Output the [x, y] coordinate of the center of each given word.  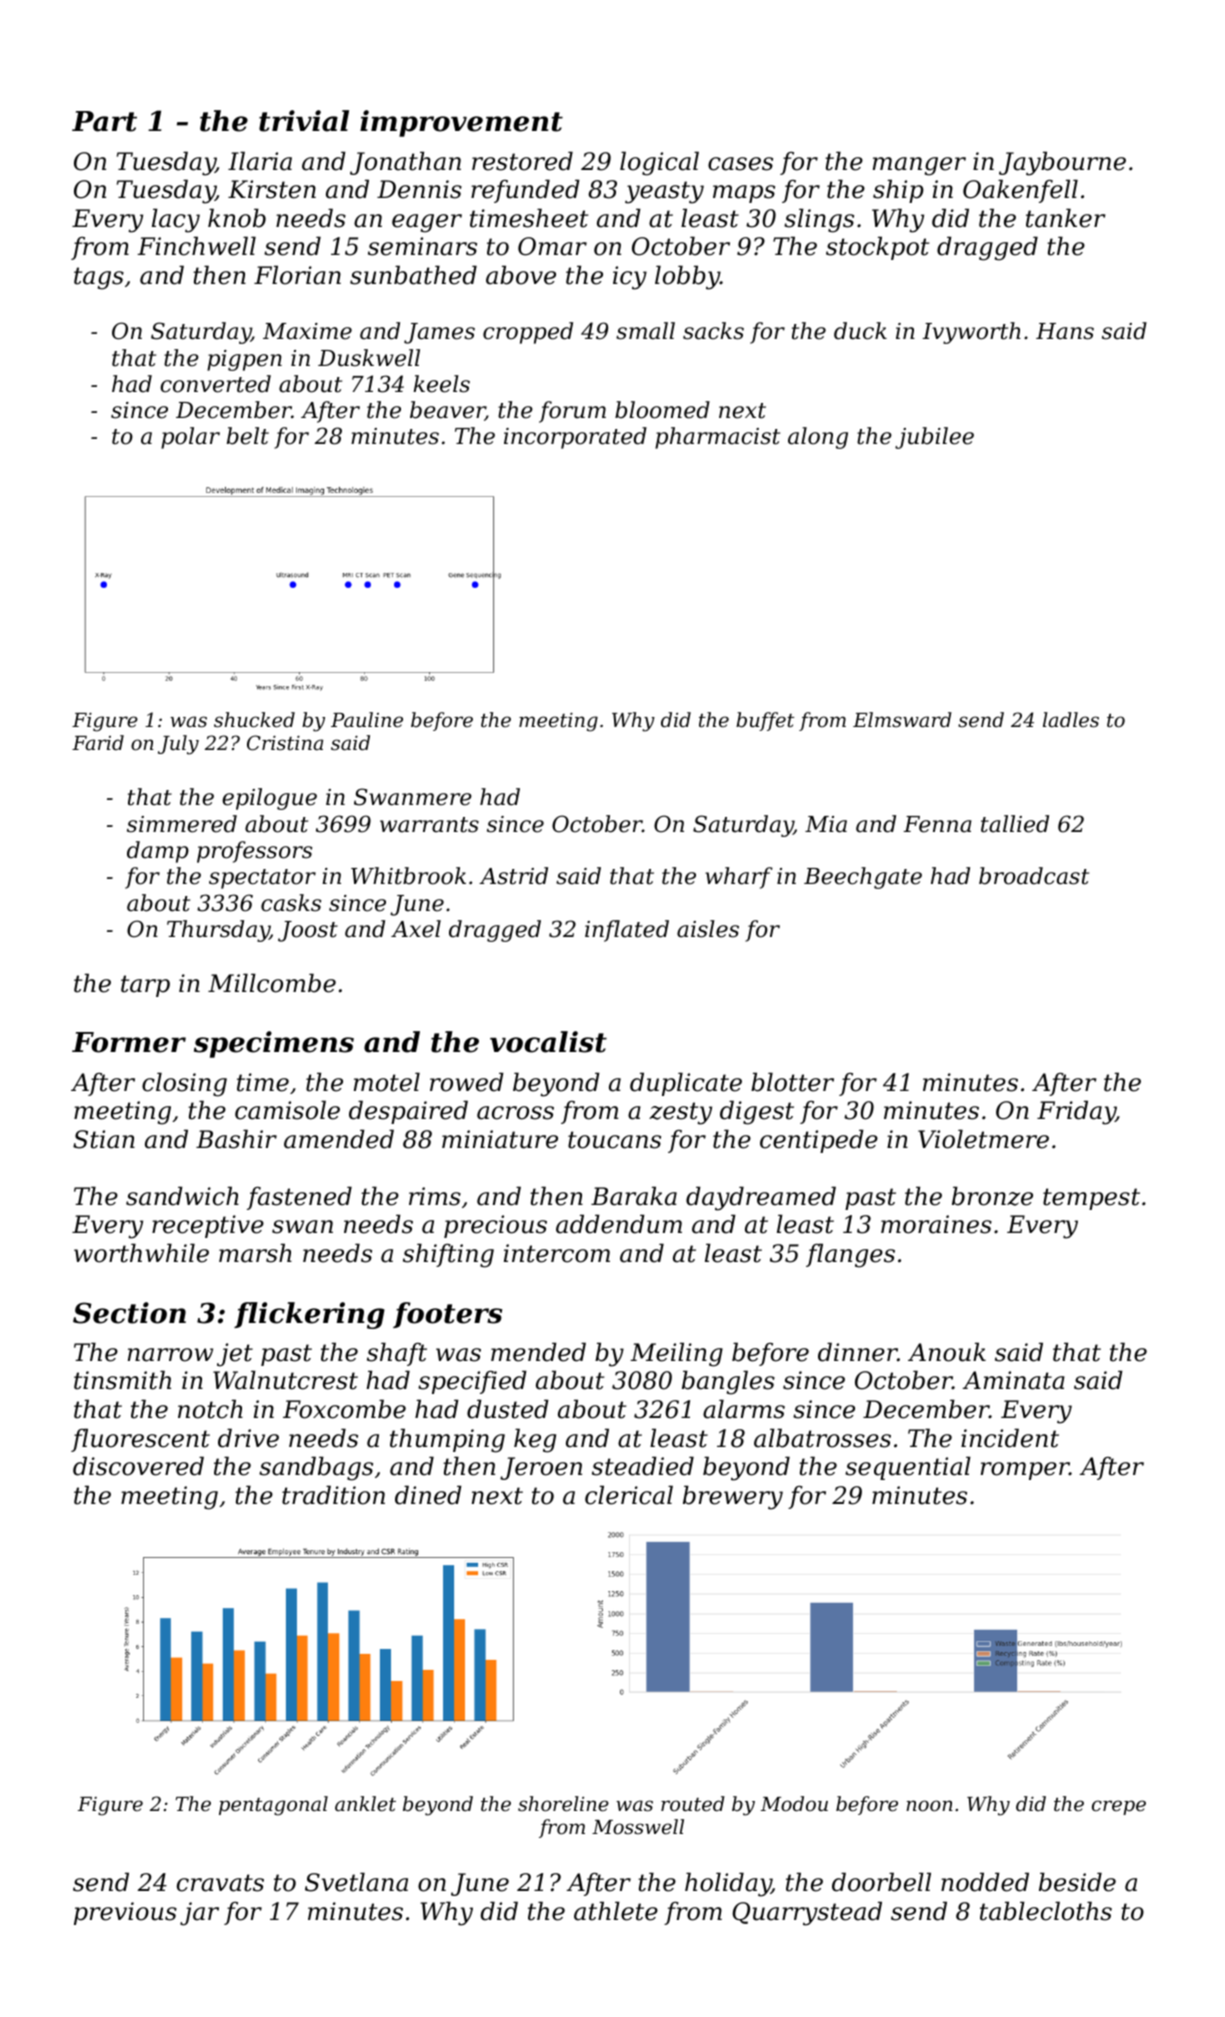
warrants [429, 825]
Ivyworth [972, 333]
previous [125, 1913]
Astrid [513, 876]
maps [744, 194]
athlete [616, 1911]
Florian [297, 275]
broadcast [1034, 876]
